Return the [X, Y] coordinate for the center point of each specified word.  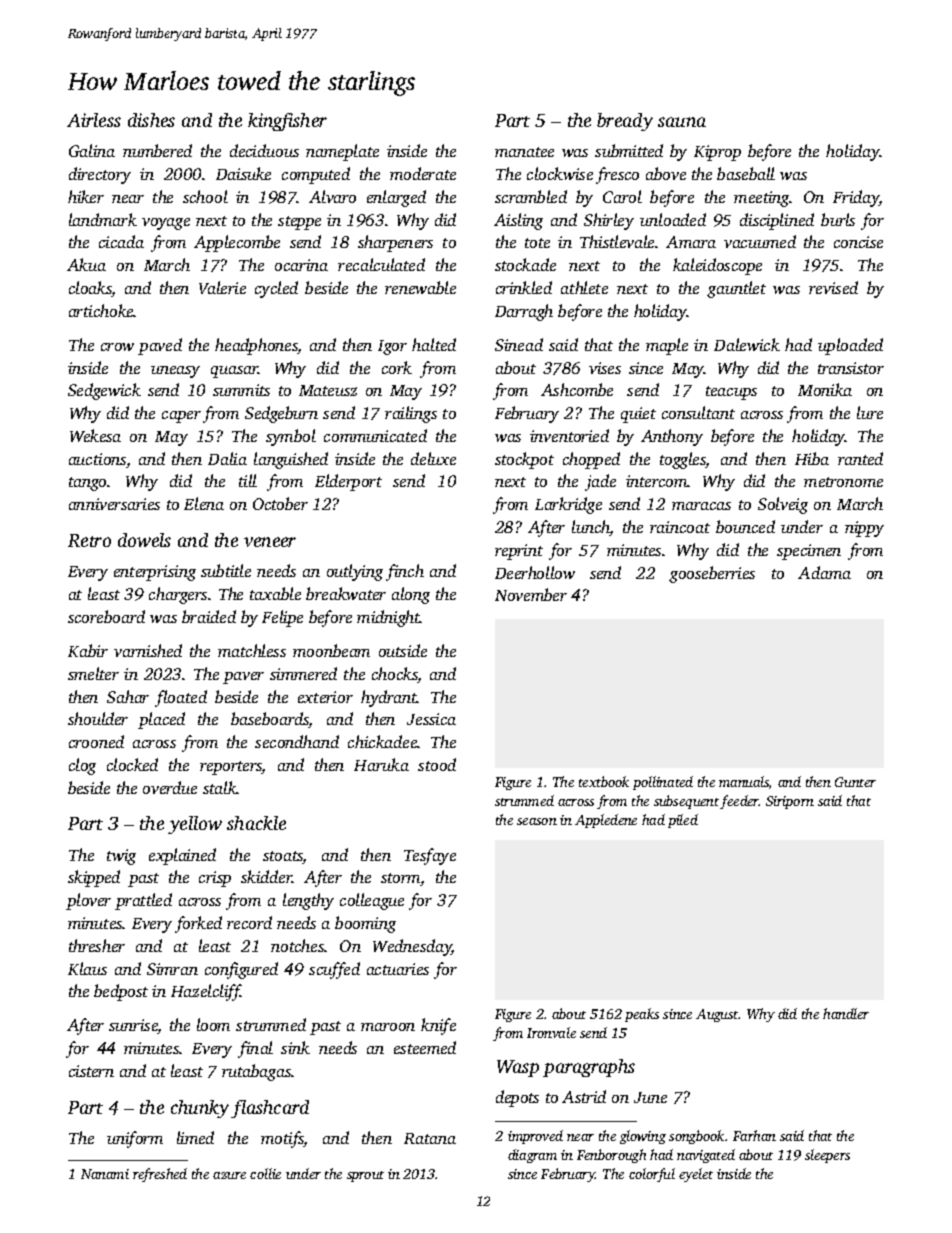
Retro [89, 540]
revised [833, 287]
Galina [92, 150]
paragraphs [589, 1068]
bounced [745, 526]
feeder [739, 802]
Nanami [105, 1174]
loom [213, 1024]
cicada [121, 241]
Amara [691, 242]
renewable [420, 287]
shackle [256, 823]
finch [405, 572]
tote [537, 243]
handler [846, 1013]
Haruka [381, 764]
